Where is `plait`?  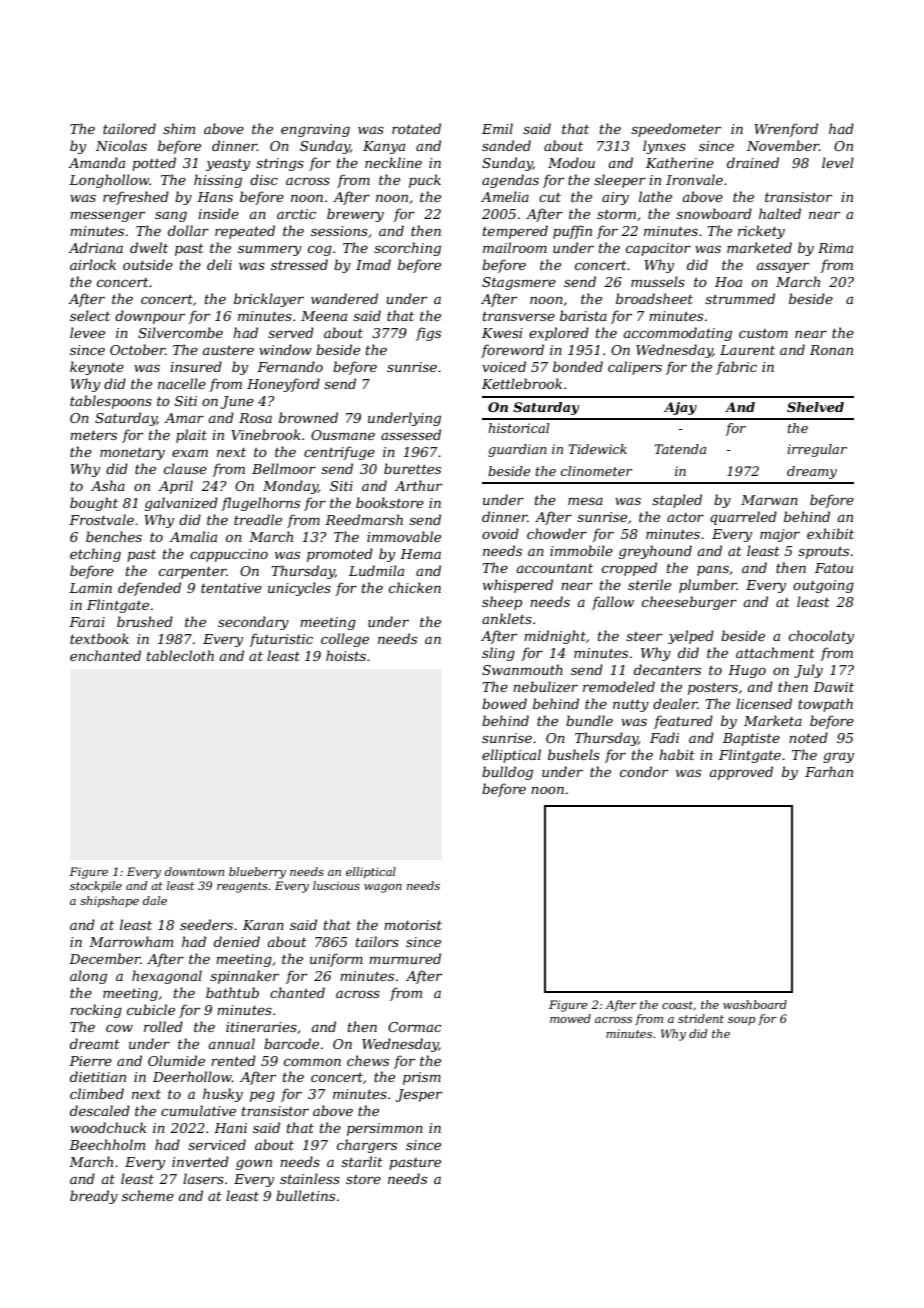 plait is located at coordinates (191, 436).
